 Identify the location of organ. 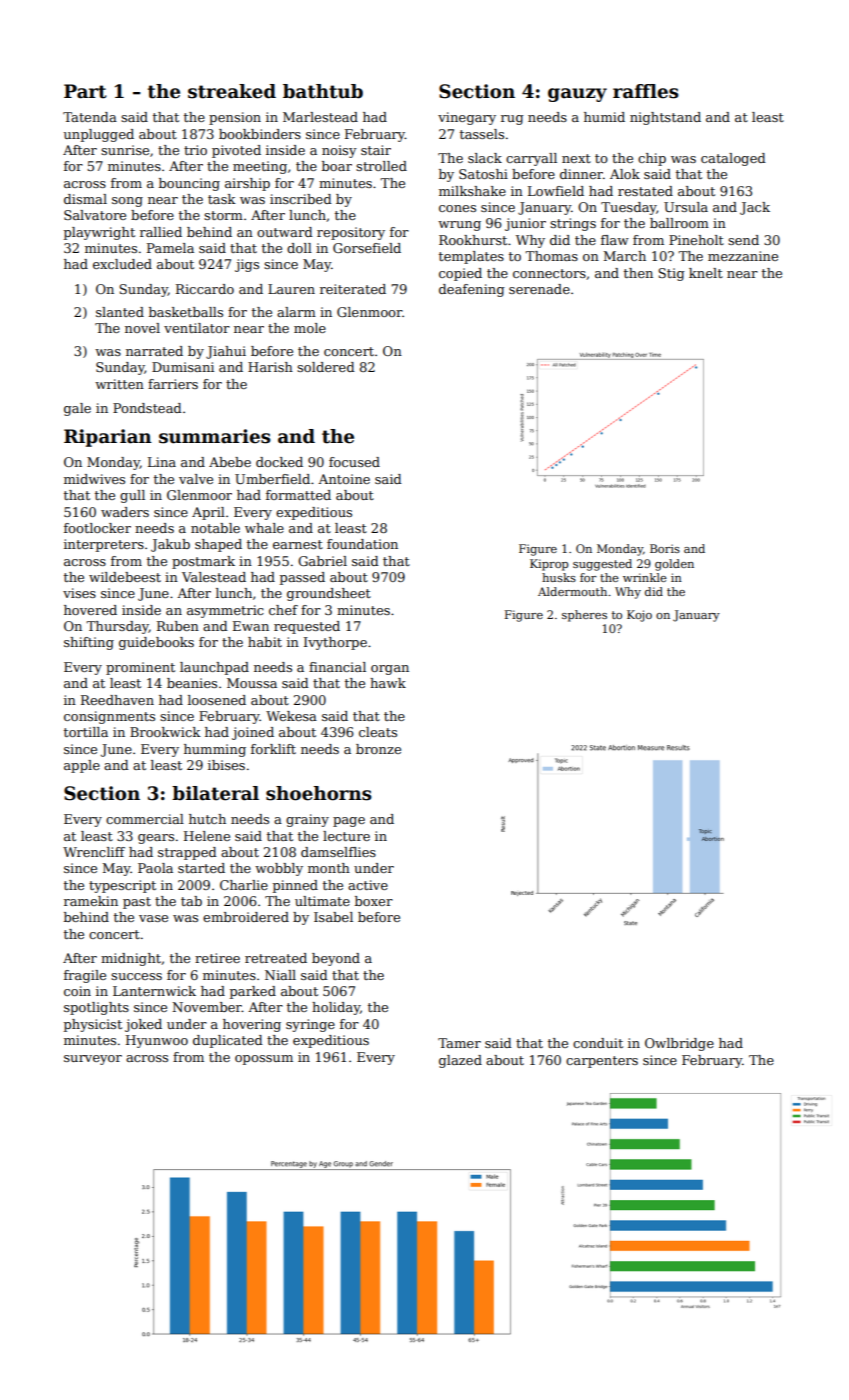
(390, 670).
